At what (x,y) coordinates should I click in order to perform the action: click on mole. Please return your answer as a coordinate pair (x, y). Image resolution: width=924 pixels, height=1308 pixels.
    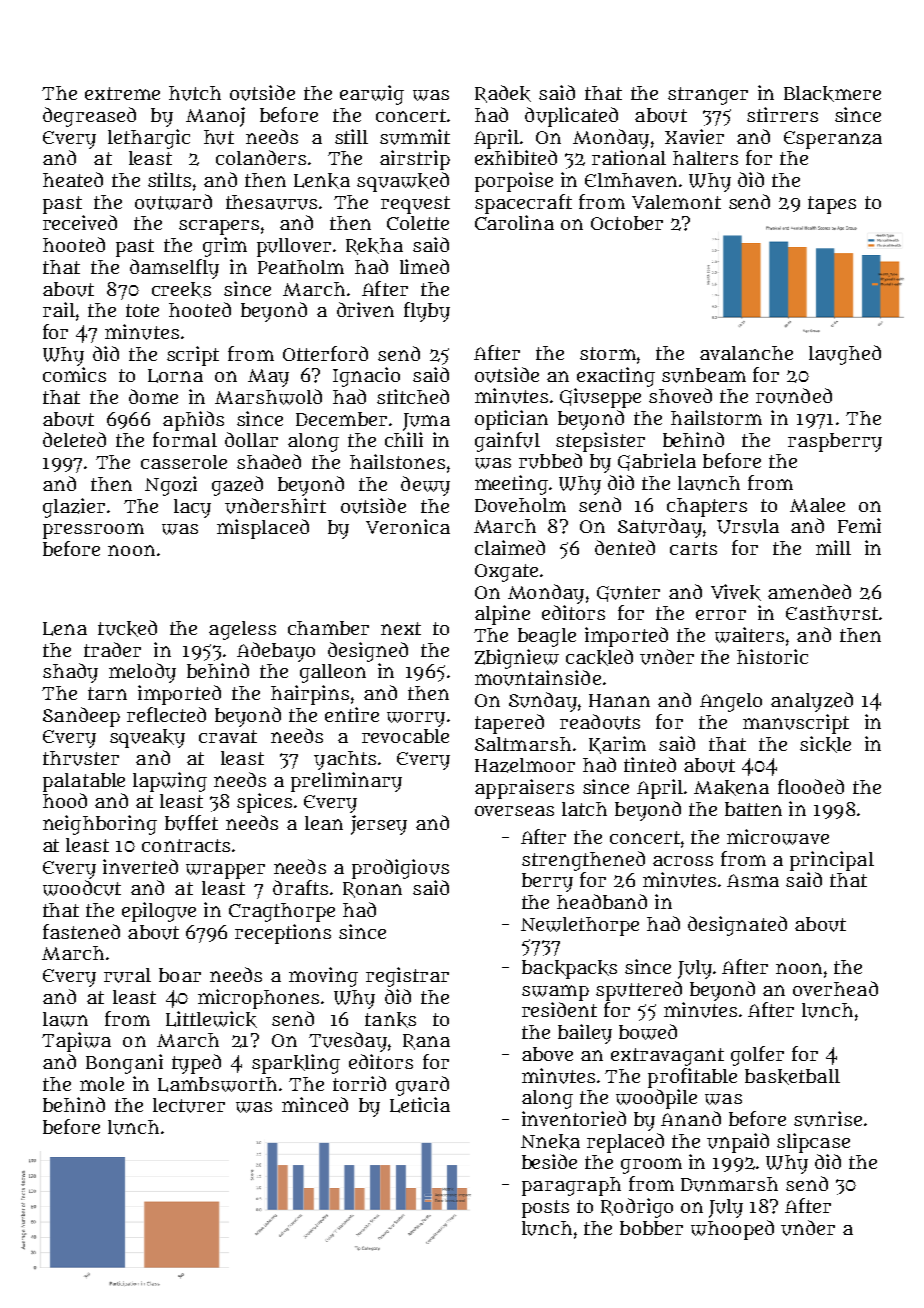
    Looking at the image, I should click on (102, 1084).
